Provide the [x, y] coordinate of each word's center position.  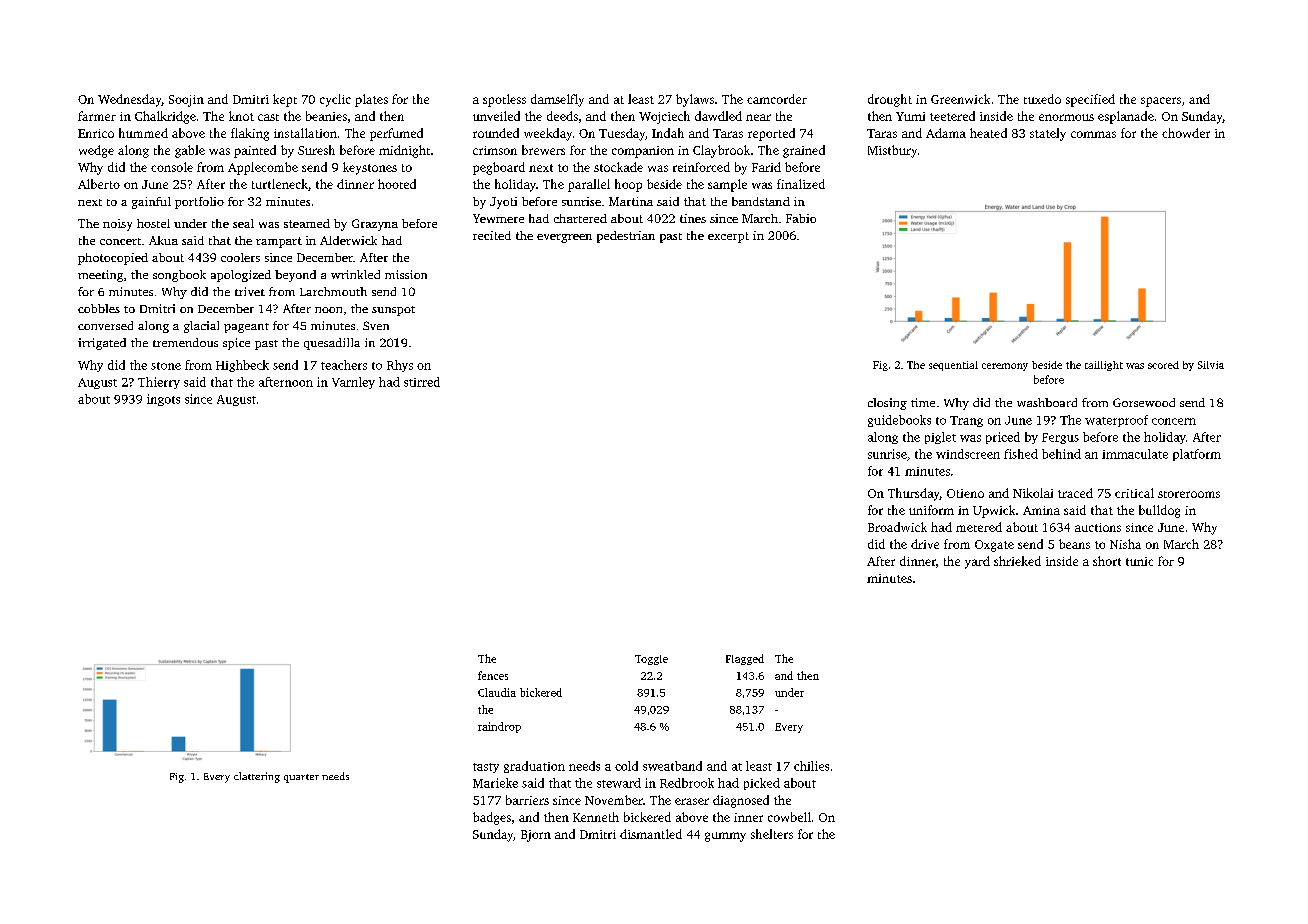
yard [977, 562]
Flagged [745, 659]
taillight [1104, 366]
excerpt [728, 237]
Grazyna [375, 225]
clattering [257, 777]
